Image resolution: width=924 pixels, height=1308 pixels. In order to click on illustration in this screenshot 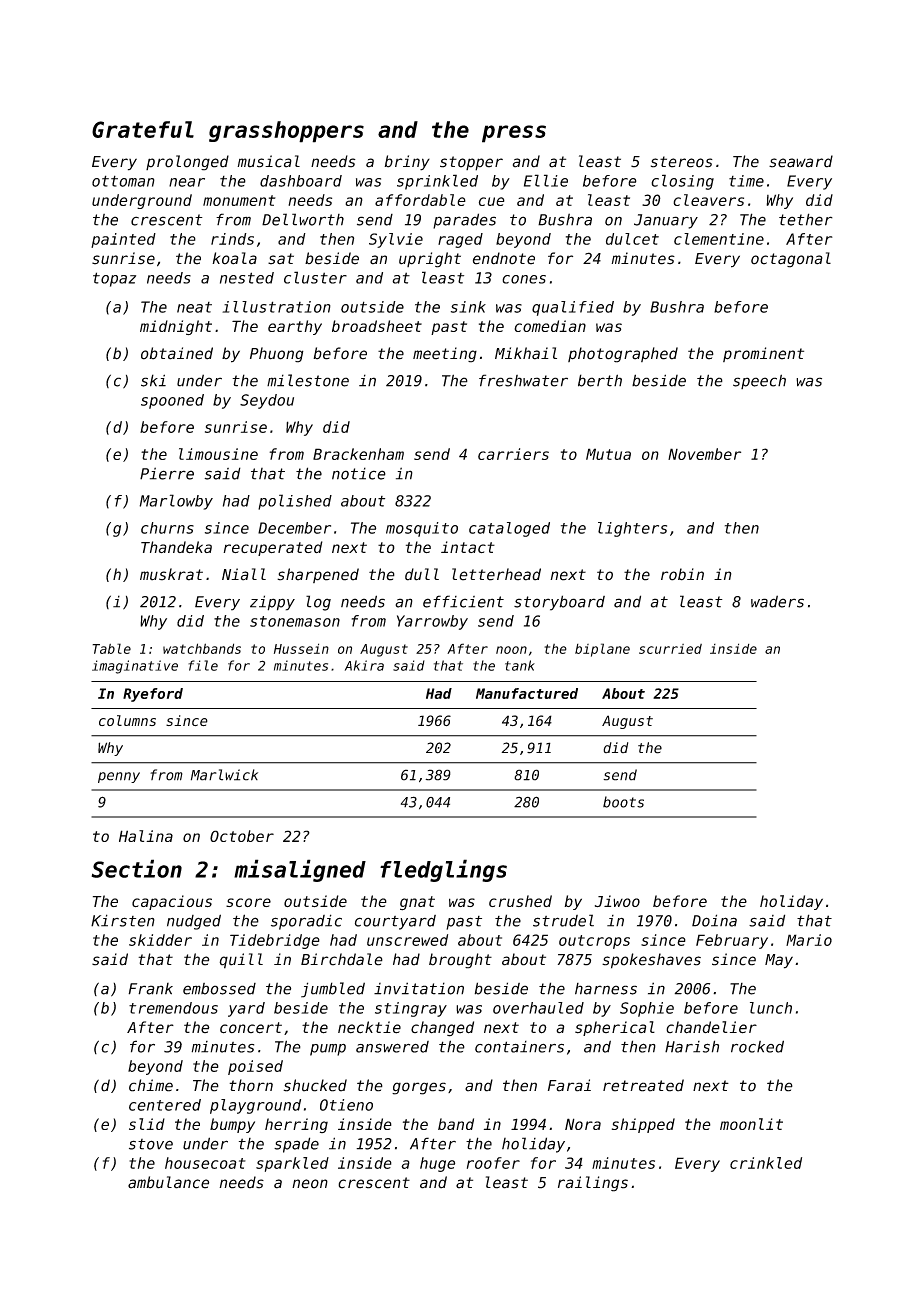, I will do `click(276, 307)`.
